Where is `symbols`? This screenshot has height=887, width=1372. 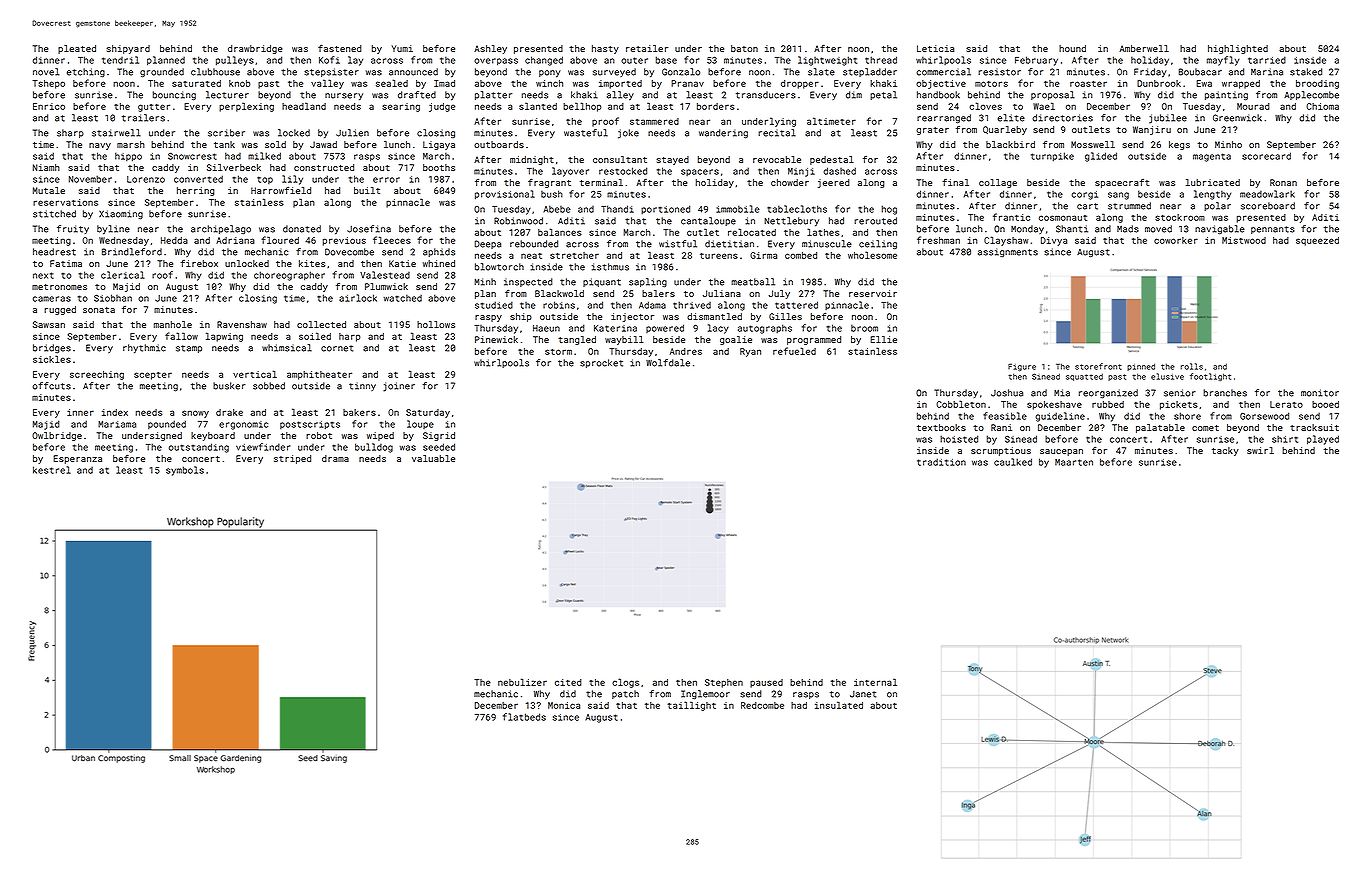
symbols is located at coordinates (185, 471).
